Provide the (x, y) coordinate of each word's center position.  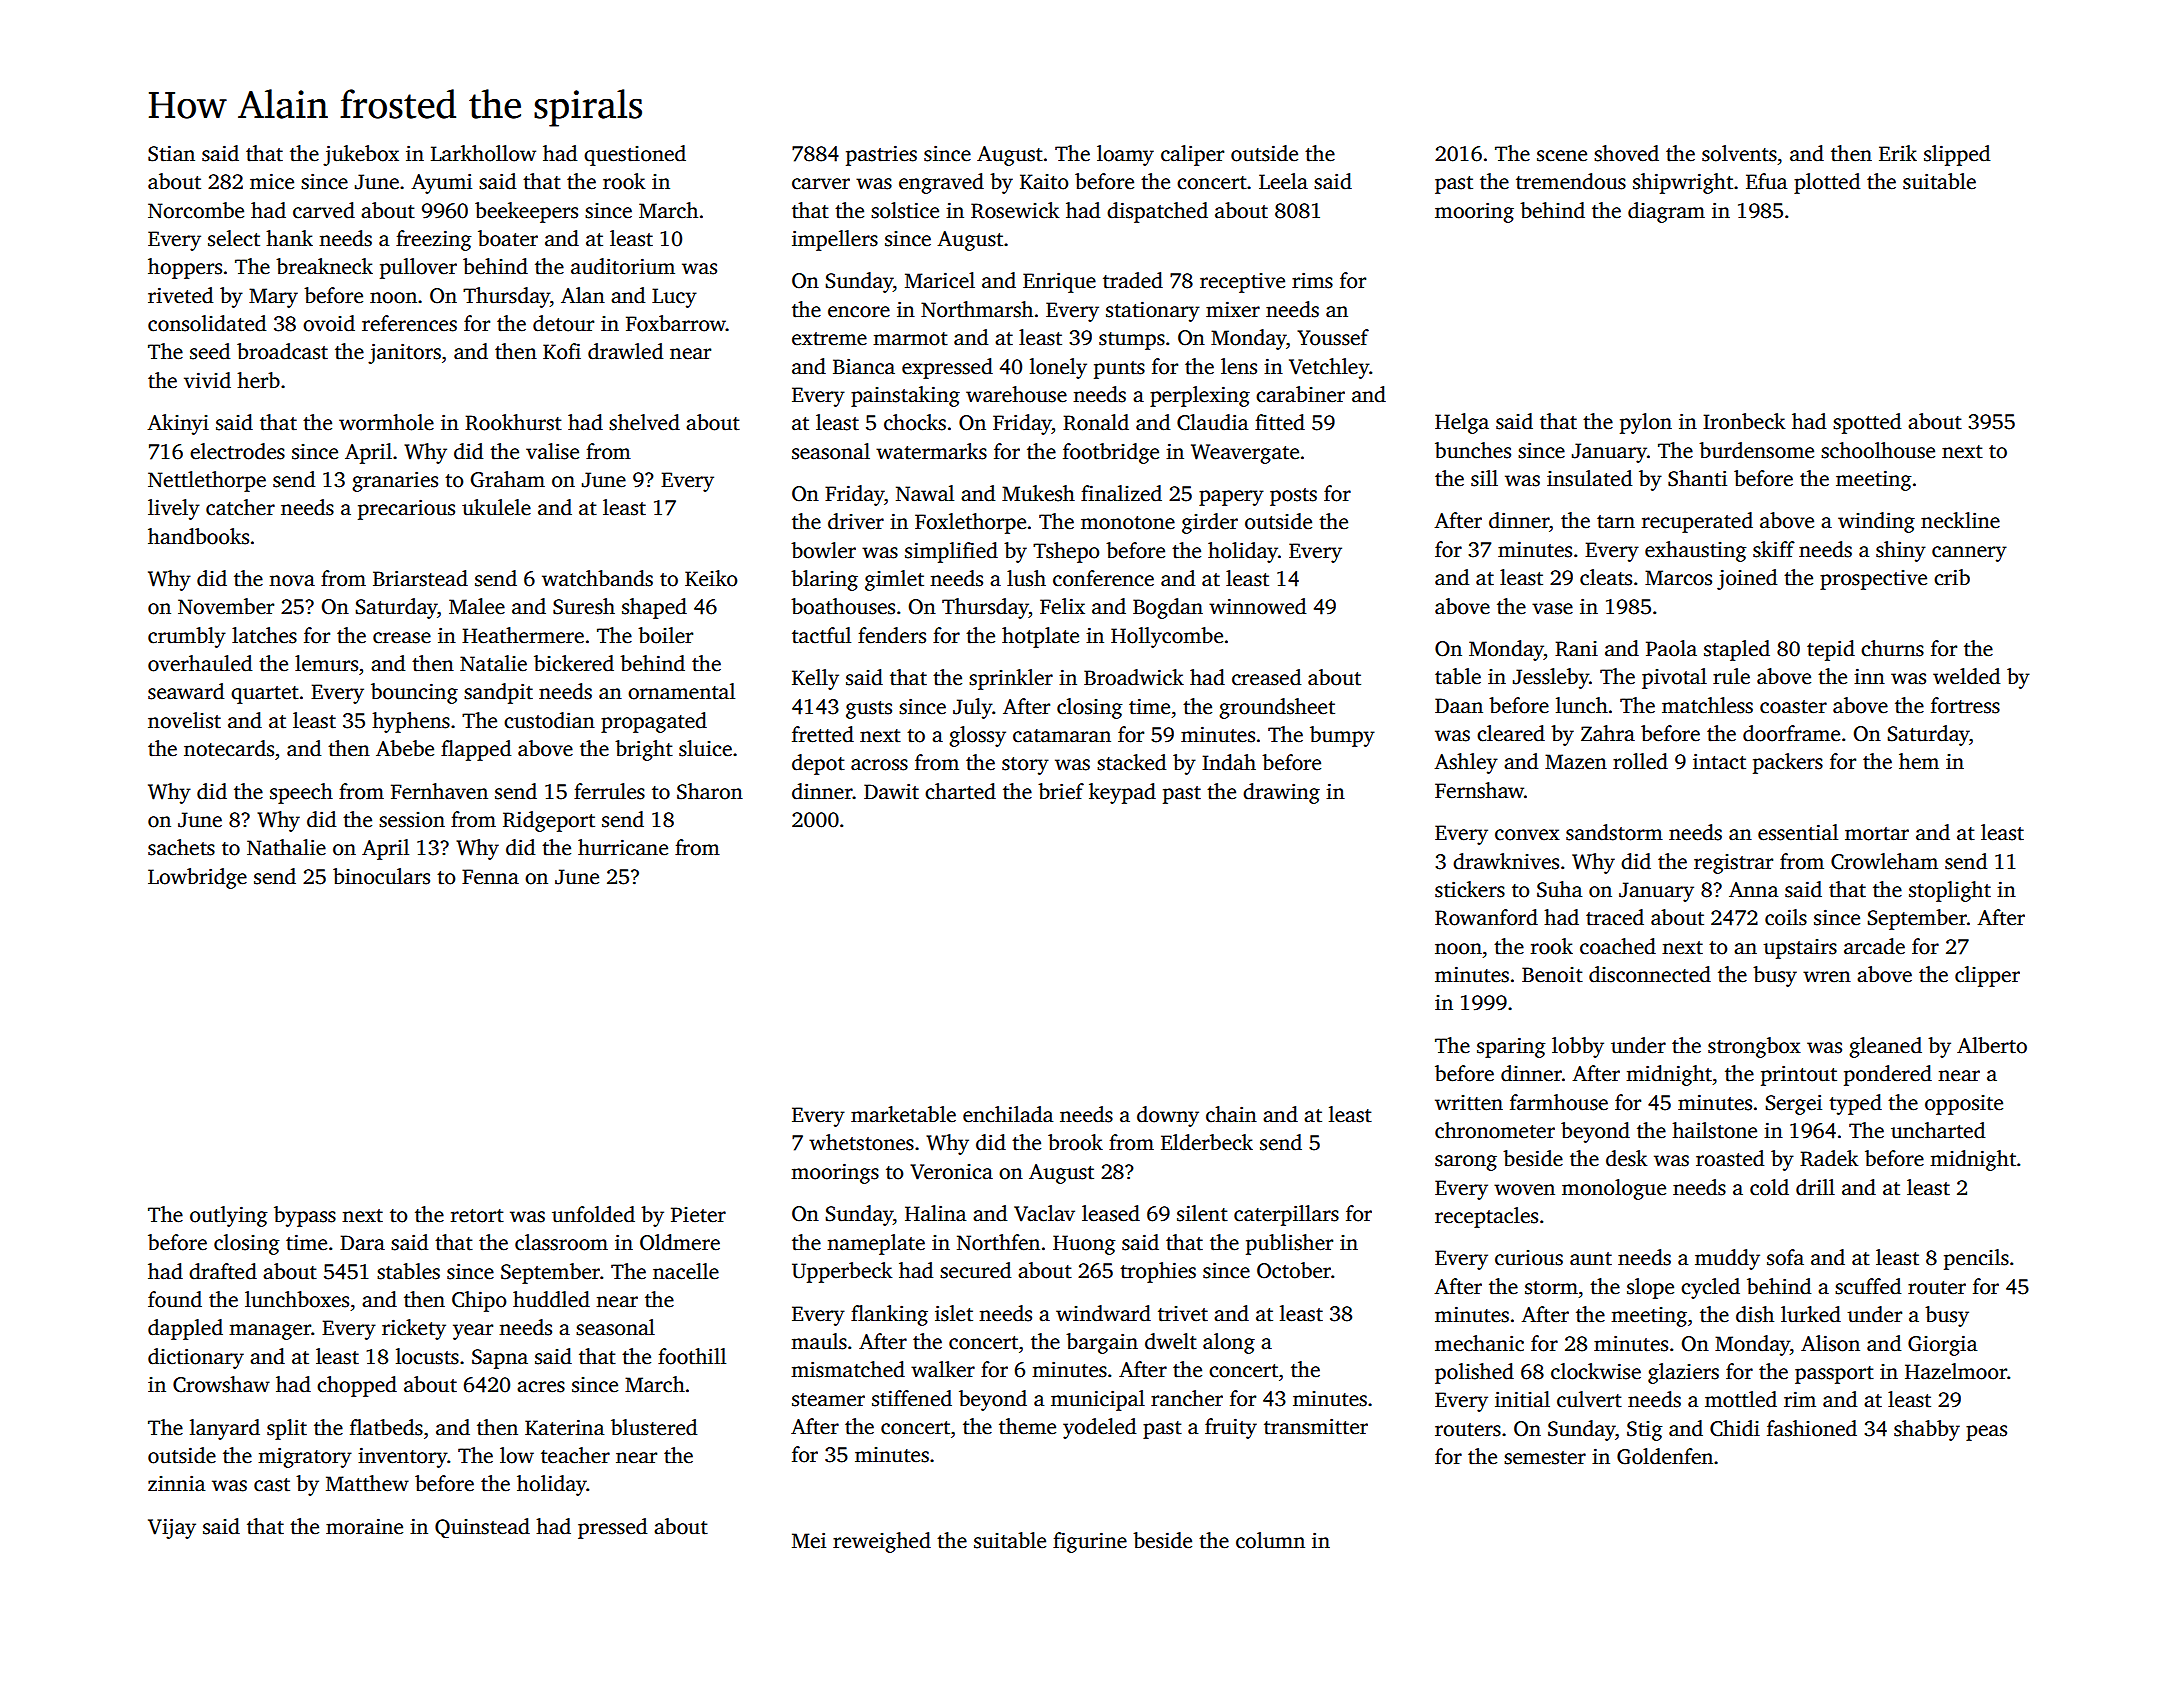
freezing (433, 240)
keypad (1122, 793)
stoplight (1950, 891)
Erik (1898, 153)
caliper (1192, 155)
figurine (1090, 1542)
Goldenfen (1665, 1456)
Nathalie (286, 847)
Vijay (172, 1528)
